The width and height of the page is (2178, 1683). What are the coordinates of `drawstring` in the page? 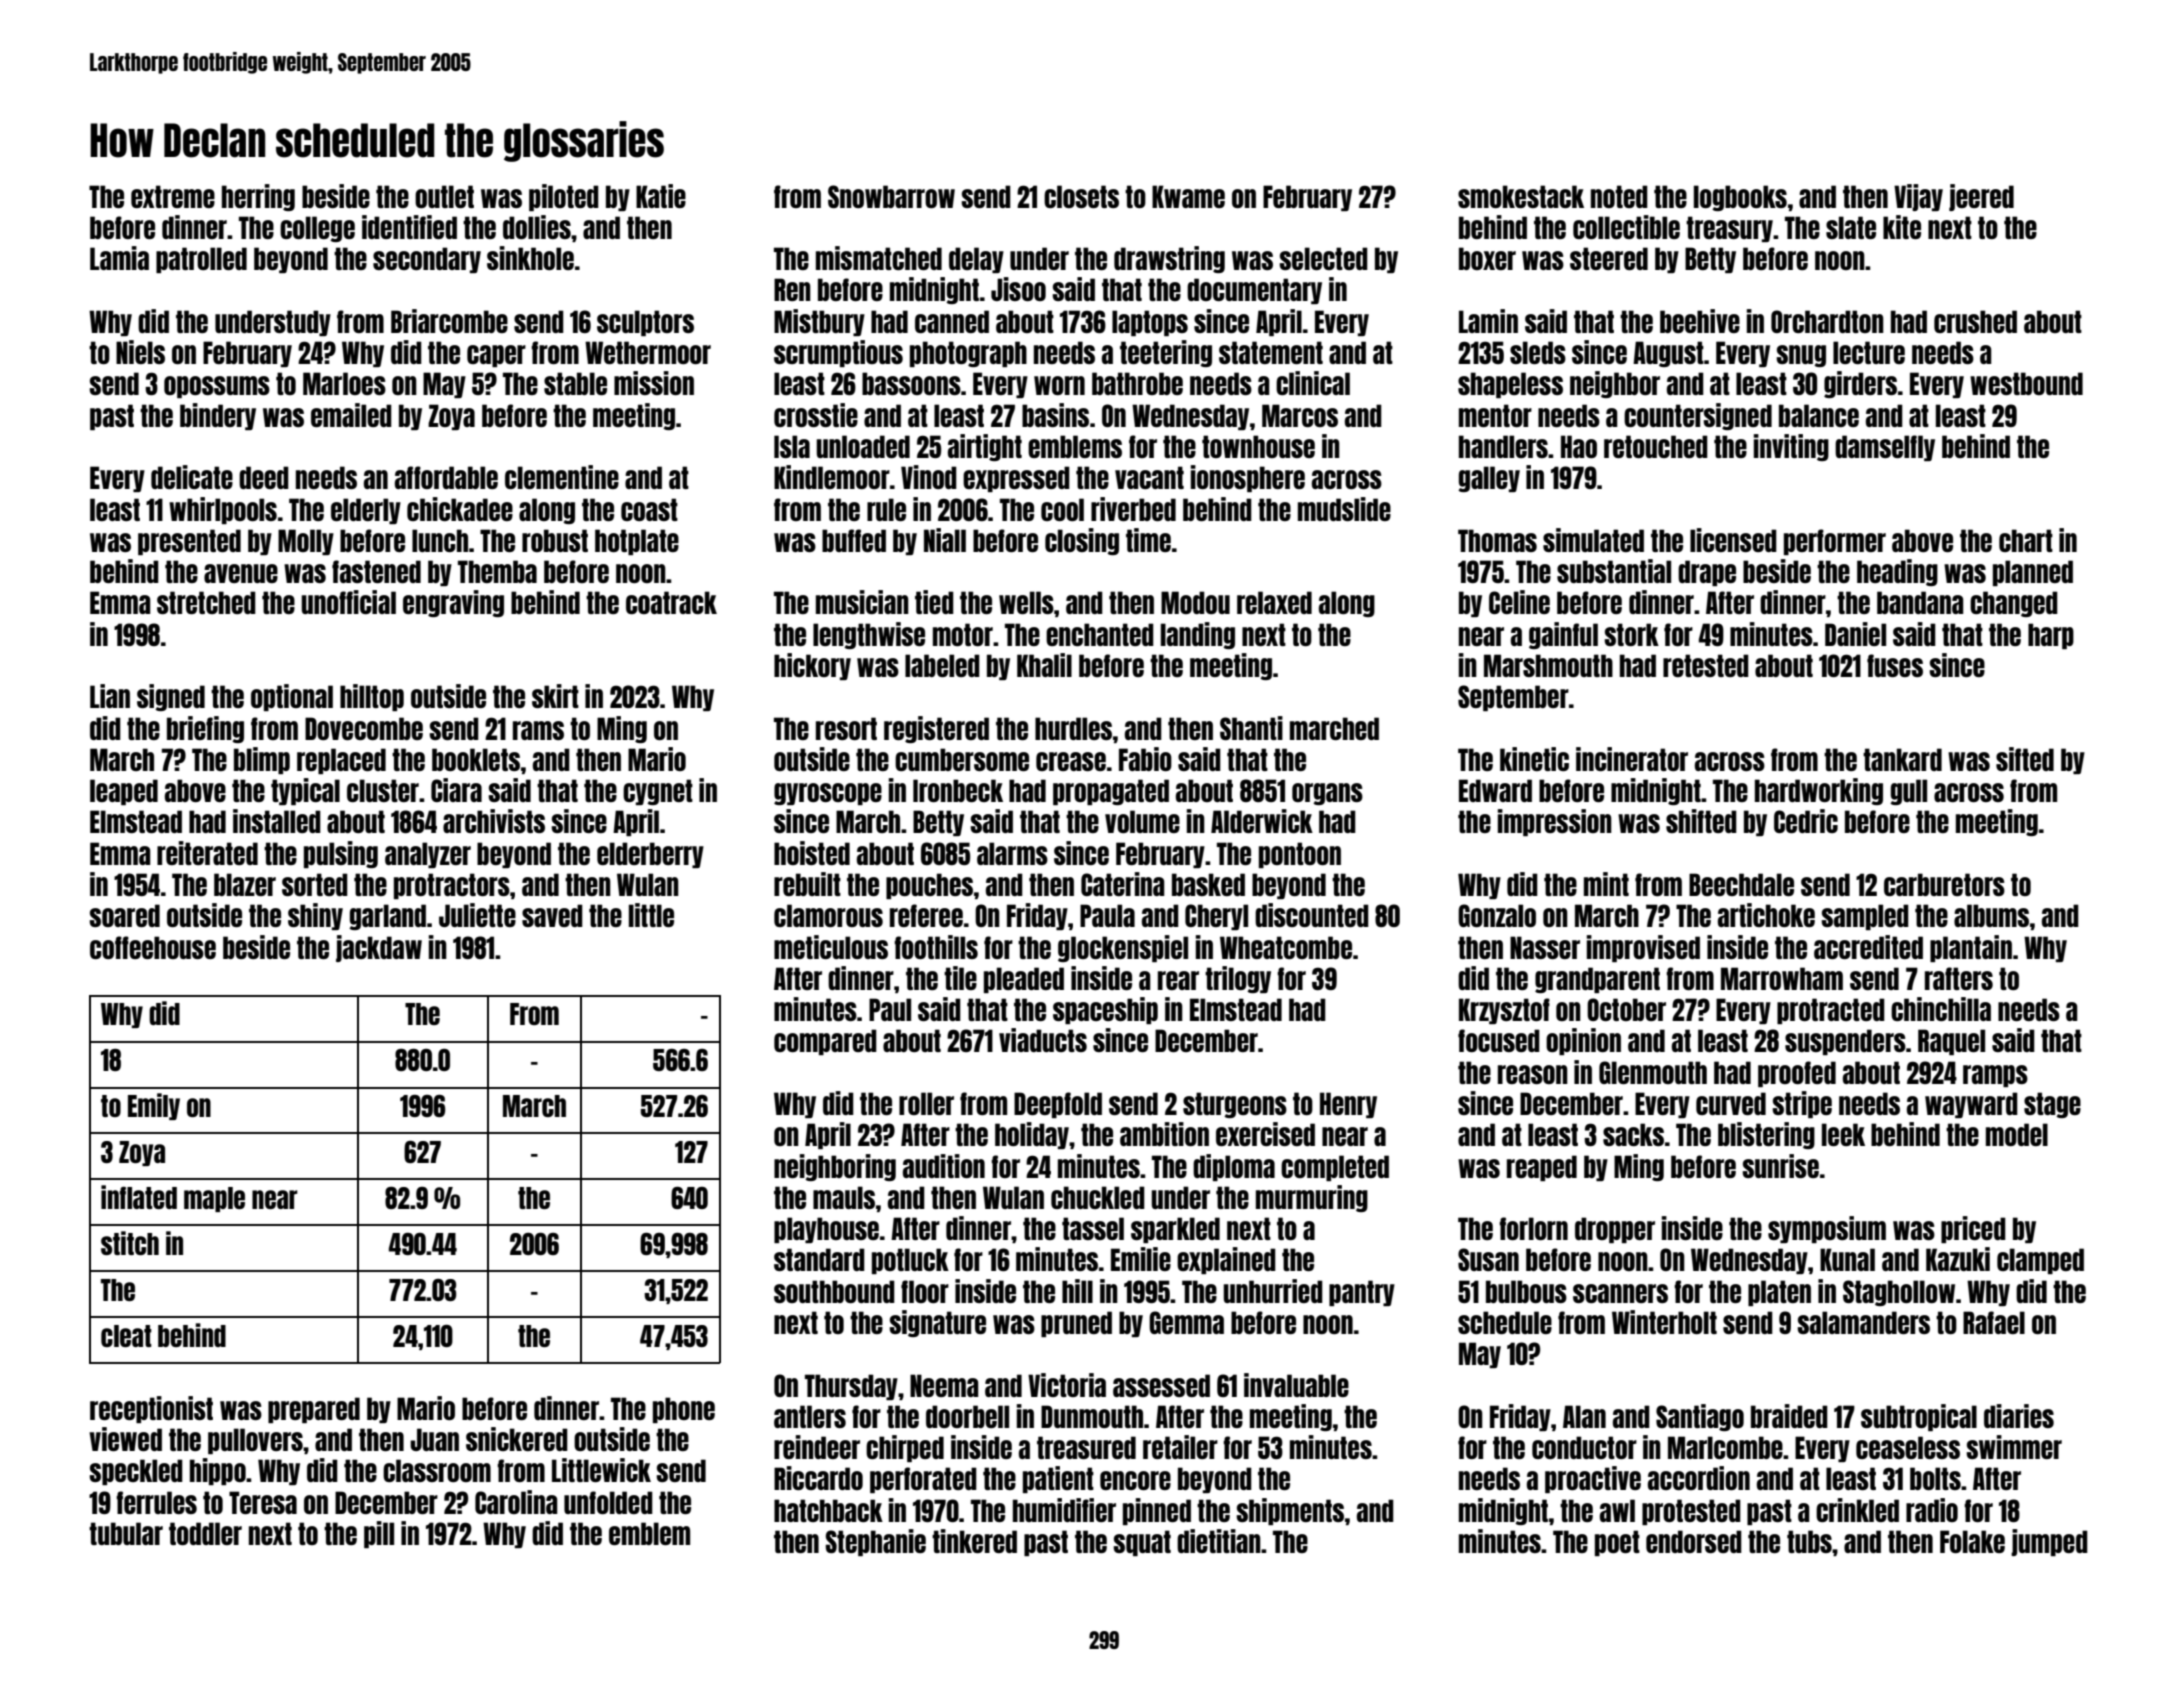 It's located at (1169, 259).
